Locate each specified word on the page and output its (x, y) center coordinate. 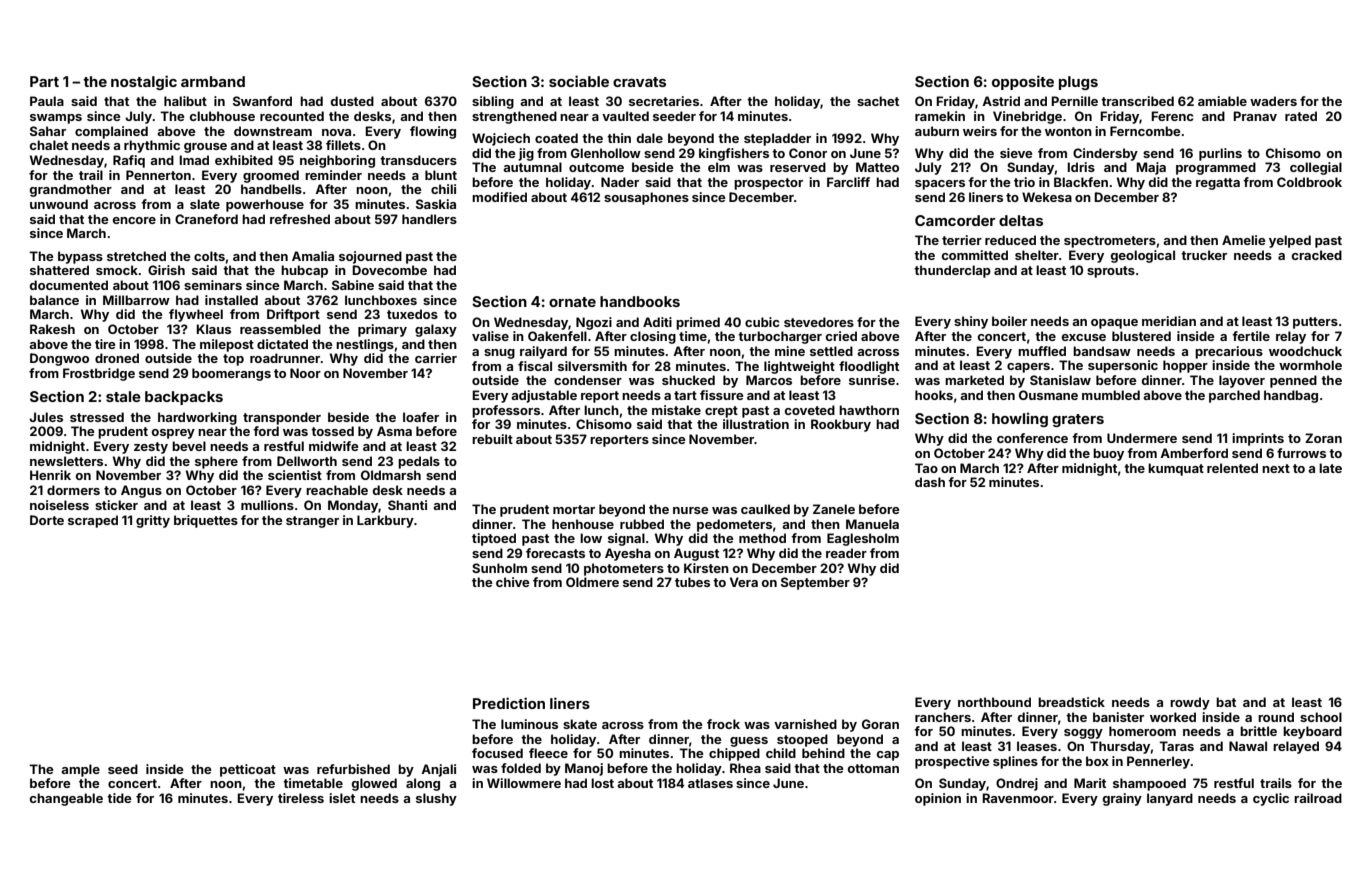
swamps (56, 119)
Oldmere (592, 582)
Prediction (509, 703)
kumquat (1176, 469)
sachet (878, 101)
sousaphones (646, 198)
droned (117, 358)
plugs (1078, 83)
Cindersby (1105, 154)
